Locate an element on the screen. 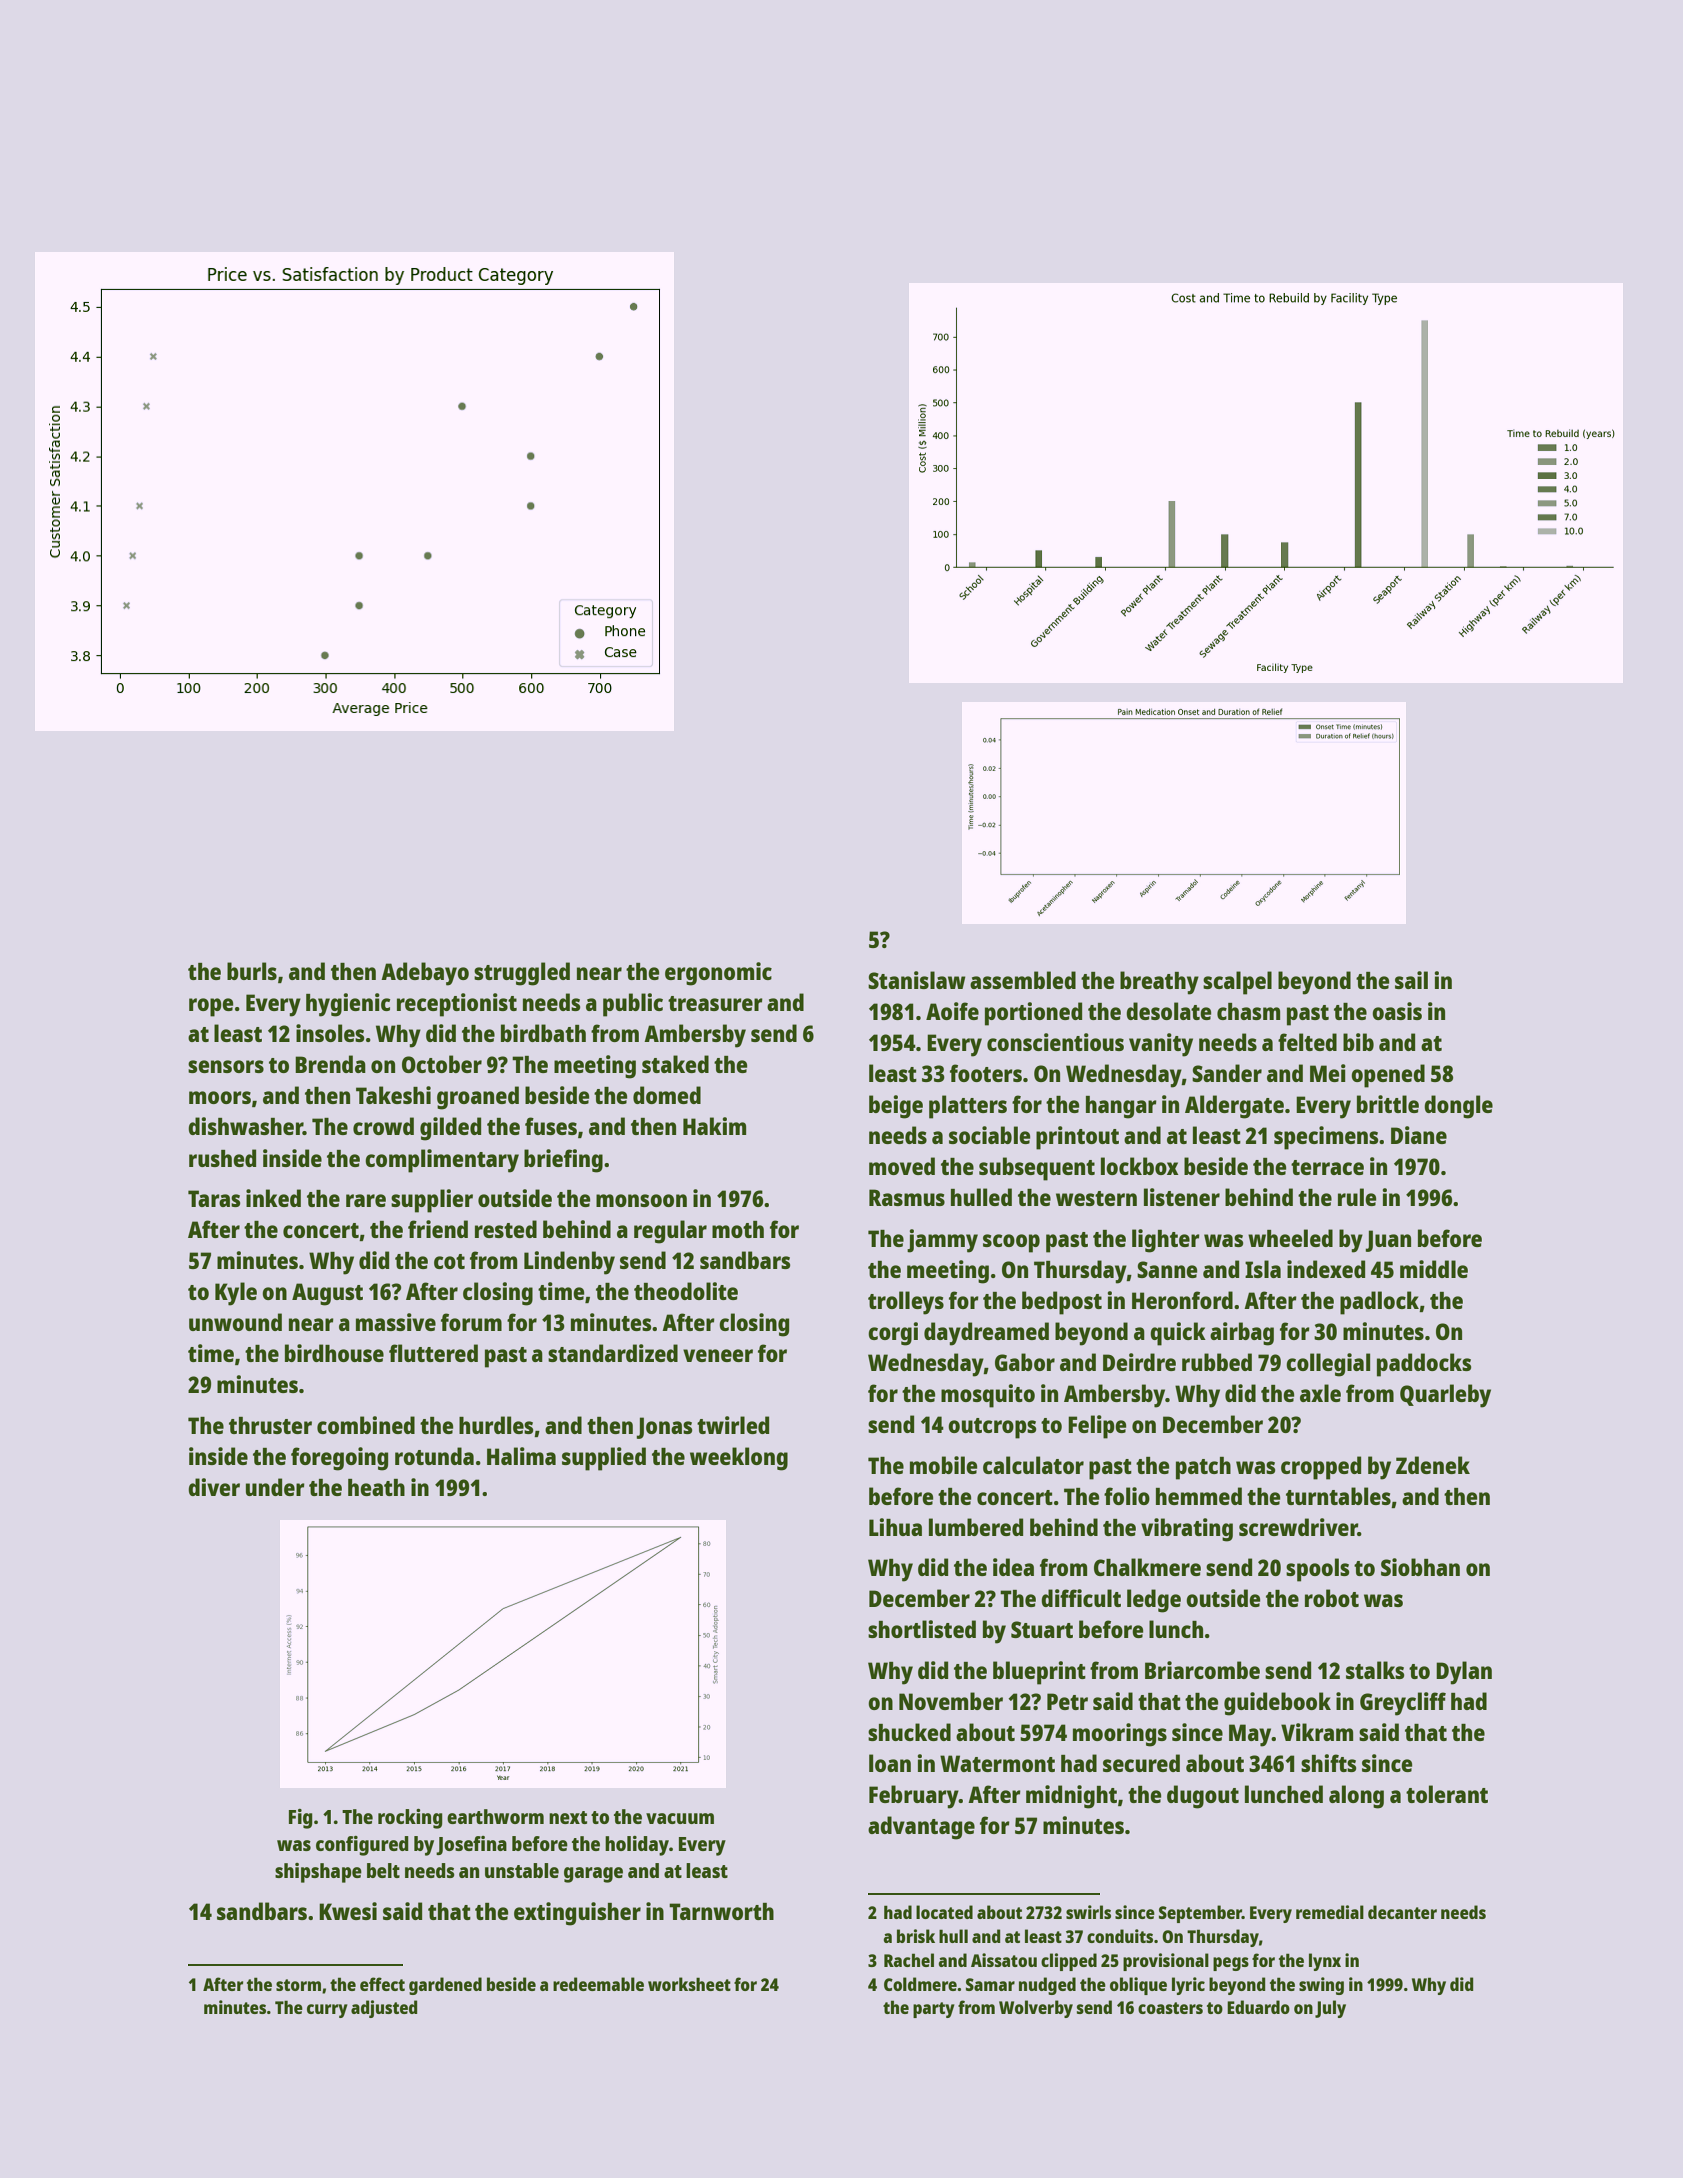  footers is located at coordinates (986, 1073).
